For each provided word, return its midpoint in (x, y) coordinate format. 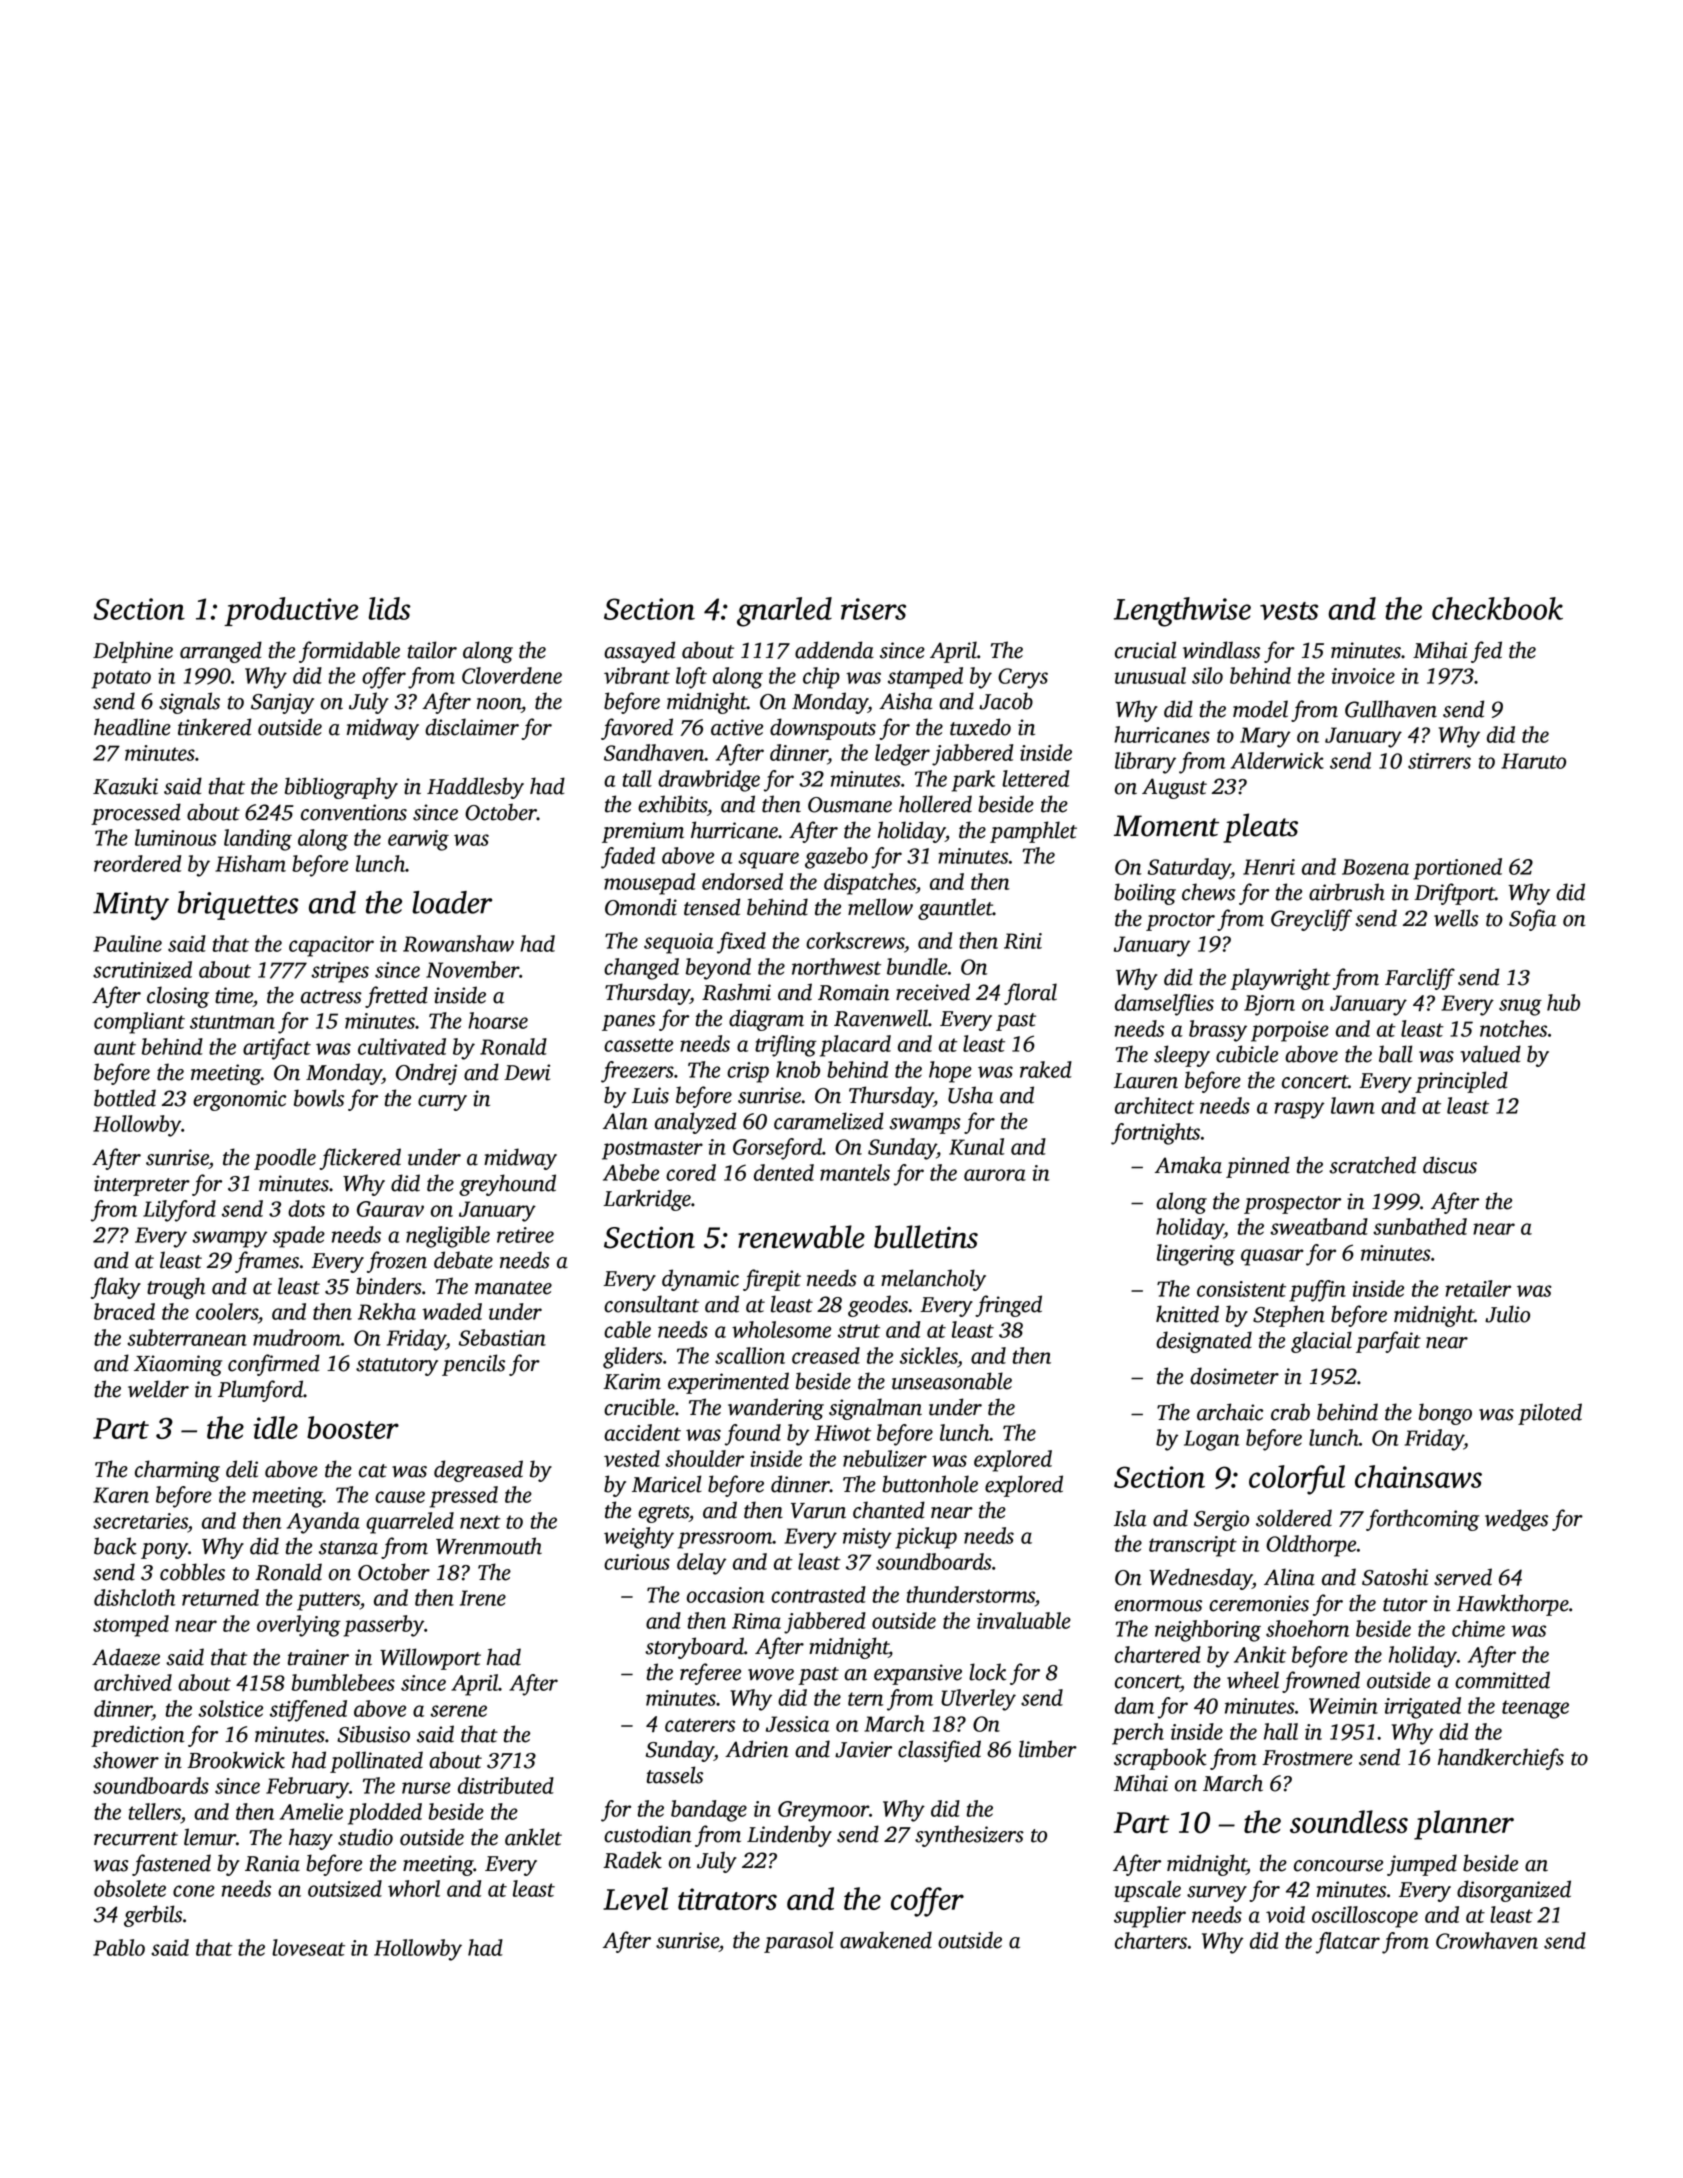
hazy (311, 1839)
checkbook (1497, 608)
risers (873, 609)
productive (291, 611)
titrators (727, 1899)
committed (1502, 1680)
